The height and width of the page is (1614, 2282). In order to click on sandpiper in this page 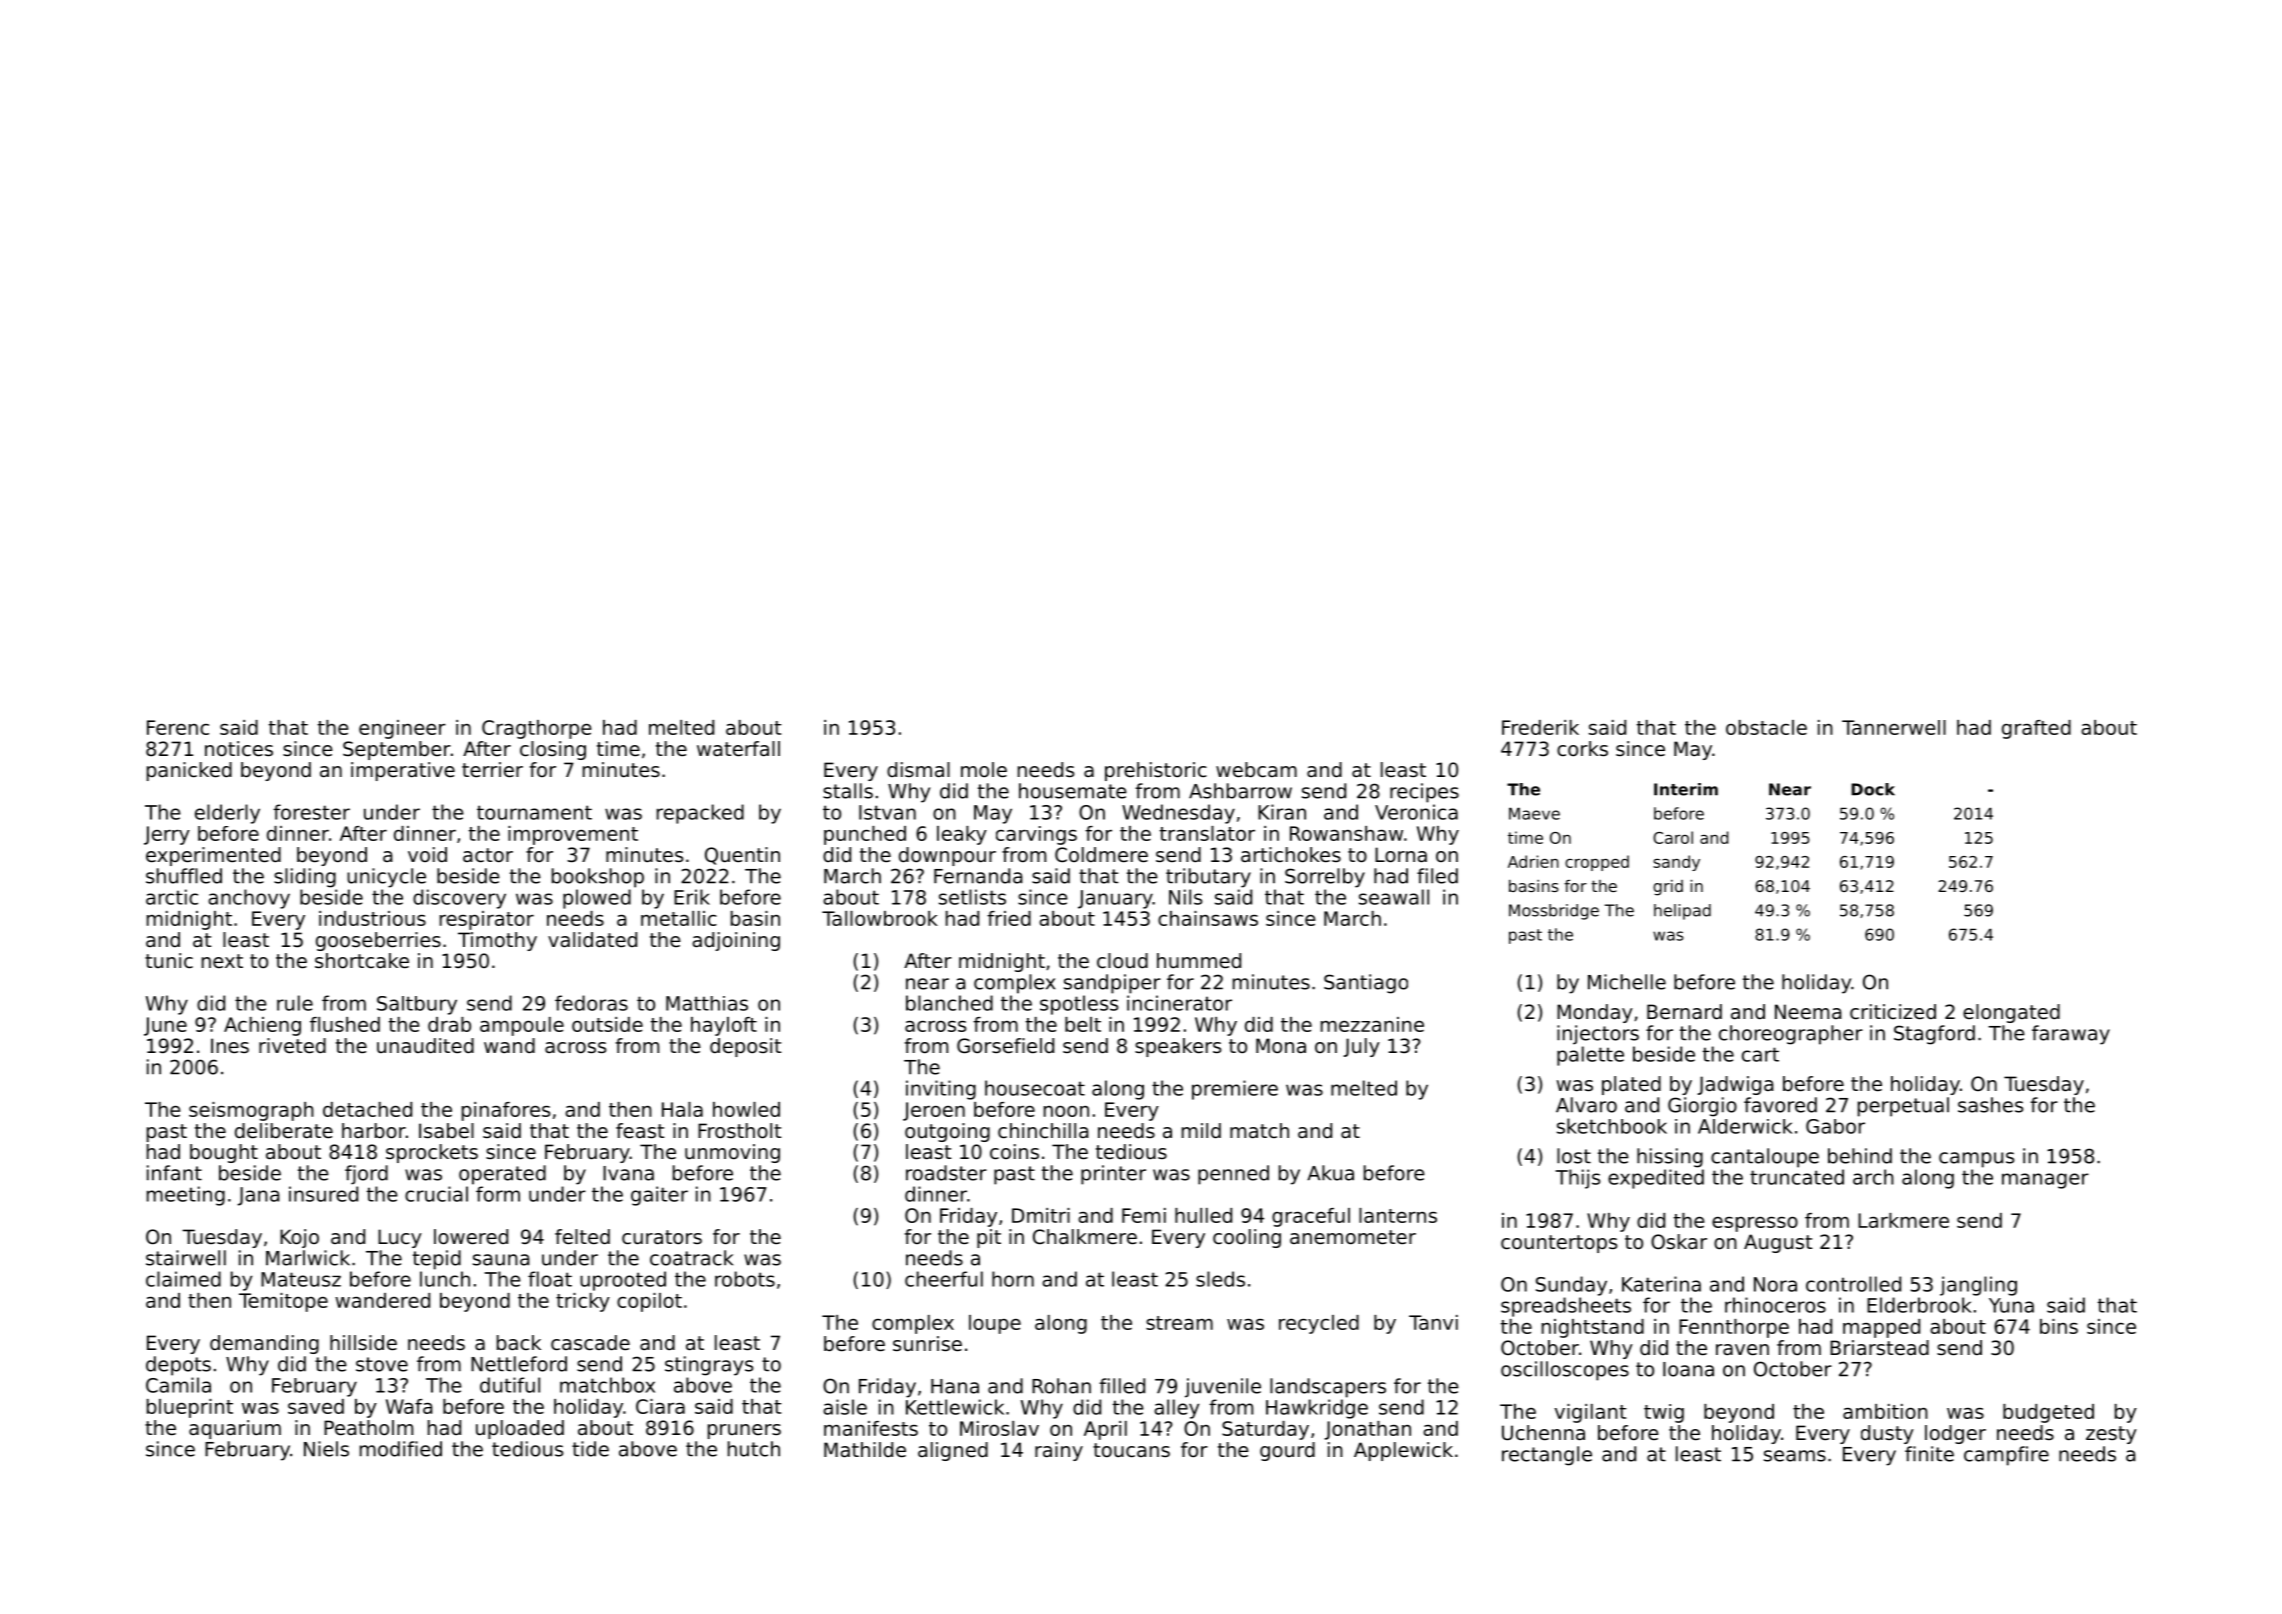, I will do `click(1112, 984)`.
